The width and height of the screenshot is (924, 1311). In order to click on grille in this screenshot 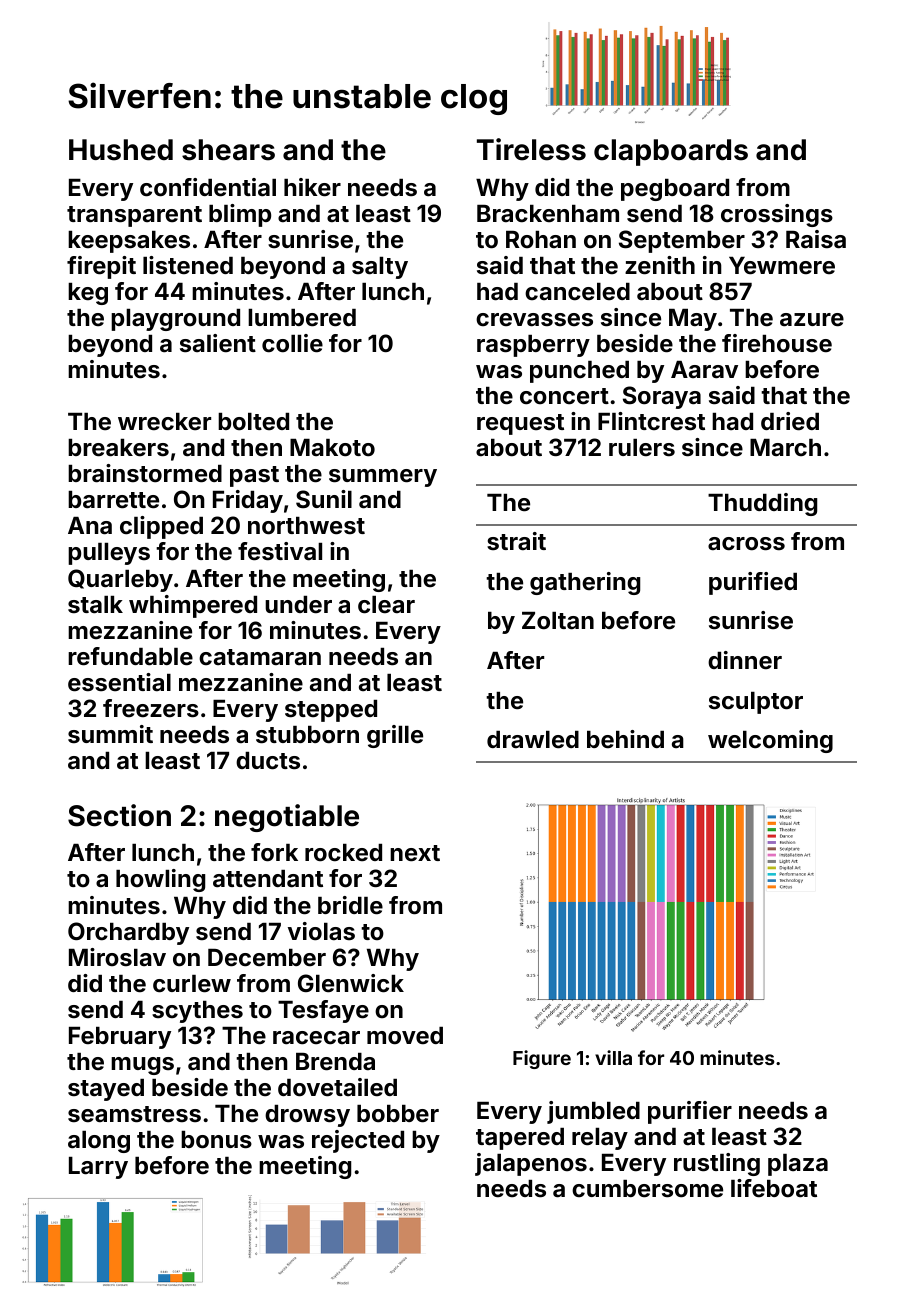, I will do `click(395, 736)`.
